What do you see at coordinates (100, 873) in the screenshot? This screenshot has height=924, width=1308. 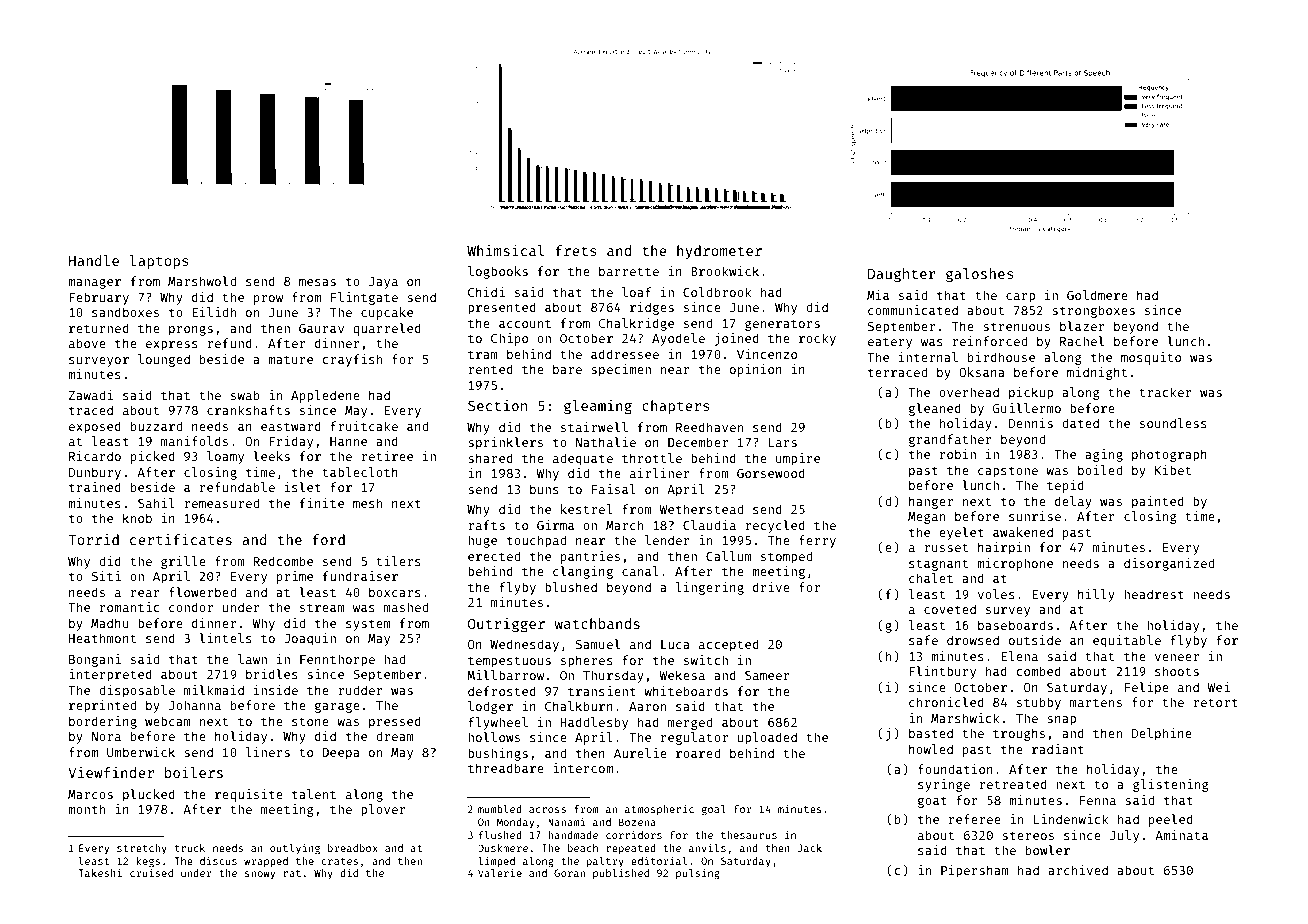 I see `Takeshi` at bounding box center [100, 873].
